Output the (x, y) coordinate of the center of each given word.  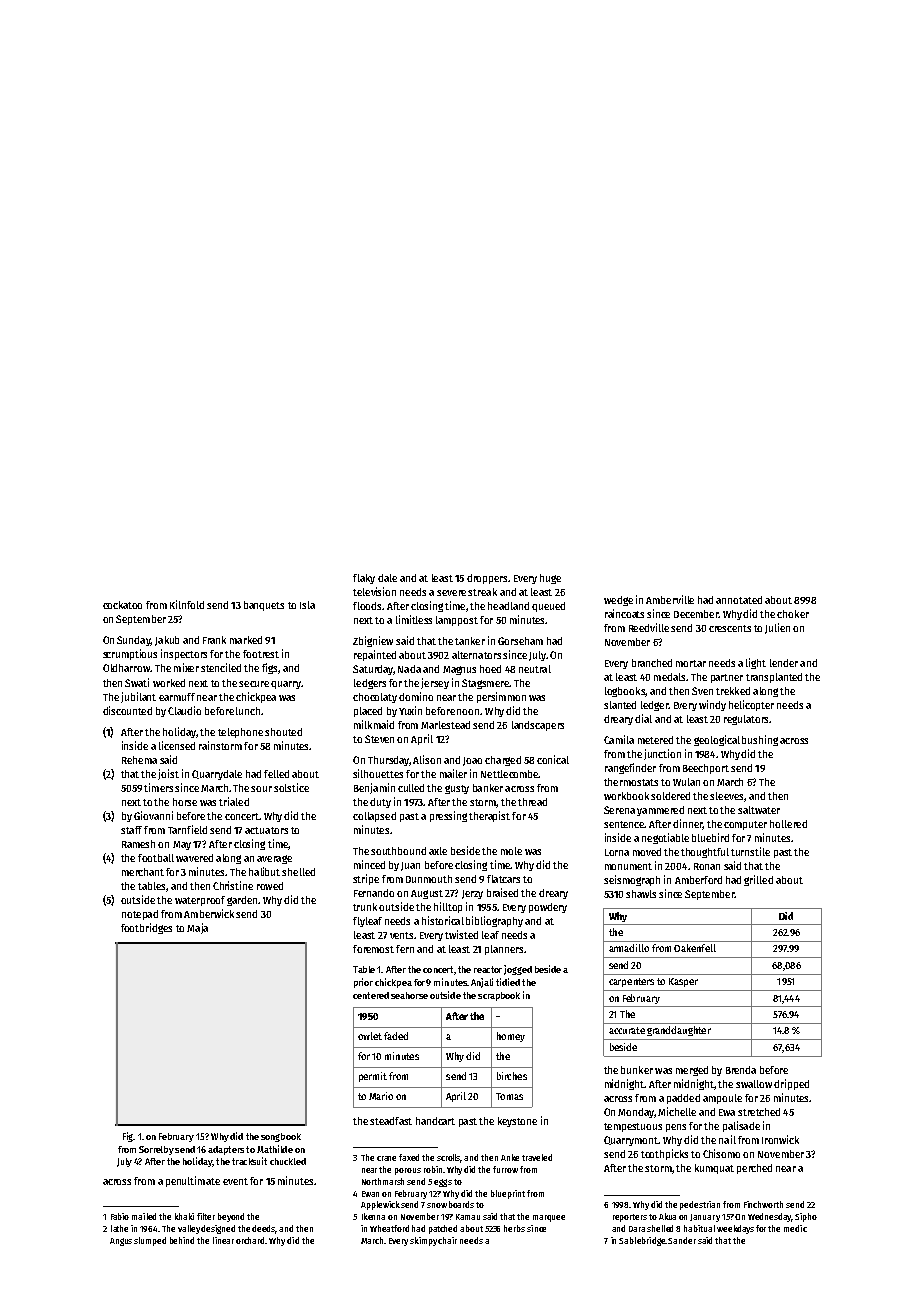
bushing (760, 740)
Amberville (670, 599)
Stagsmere (485, 684)
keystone (517, 1122)
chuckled (288, 1161)
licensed (177, 745)
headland (508, 606)
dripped (791, 1084)
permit (373, 1077)
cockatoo (122, 605)
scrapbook (499, 996)
